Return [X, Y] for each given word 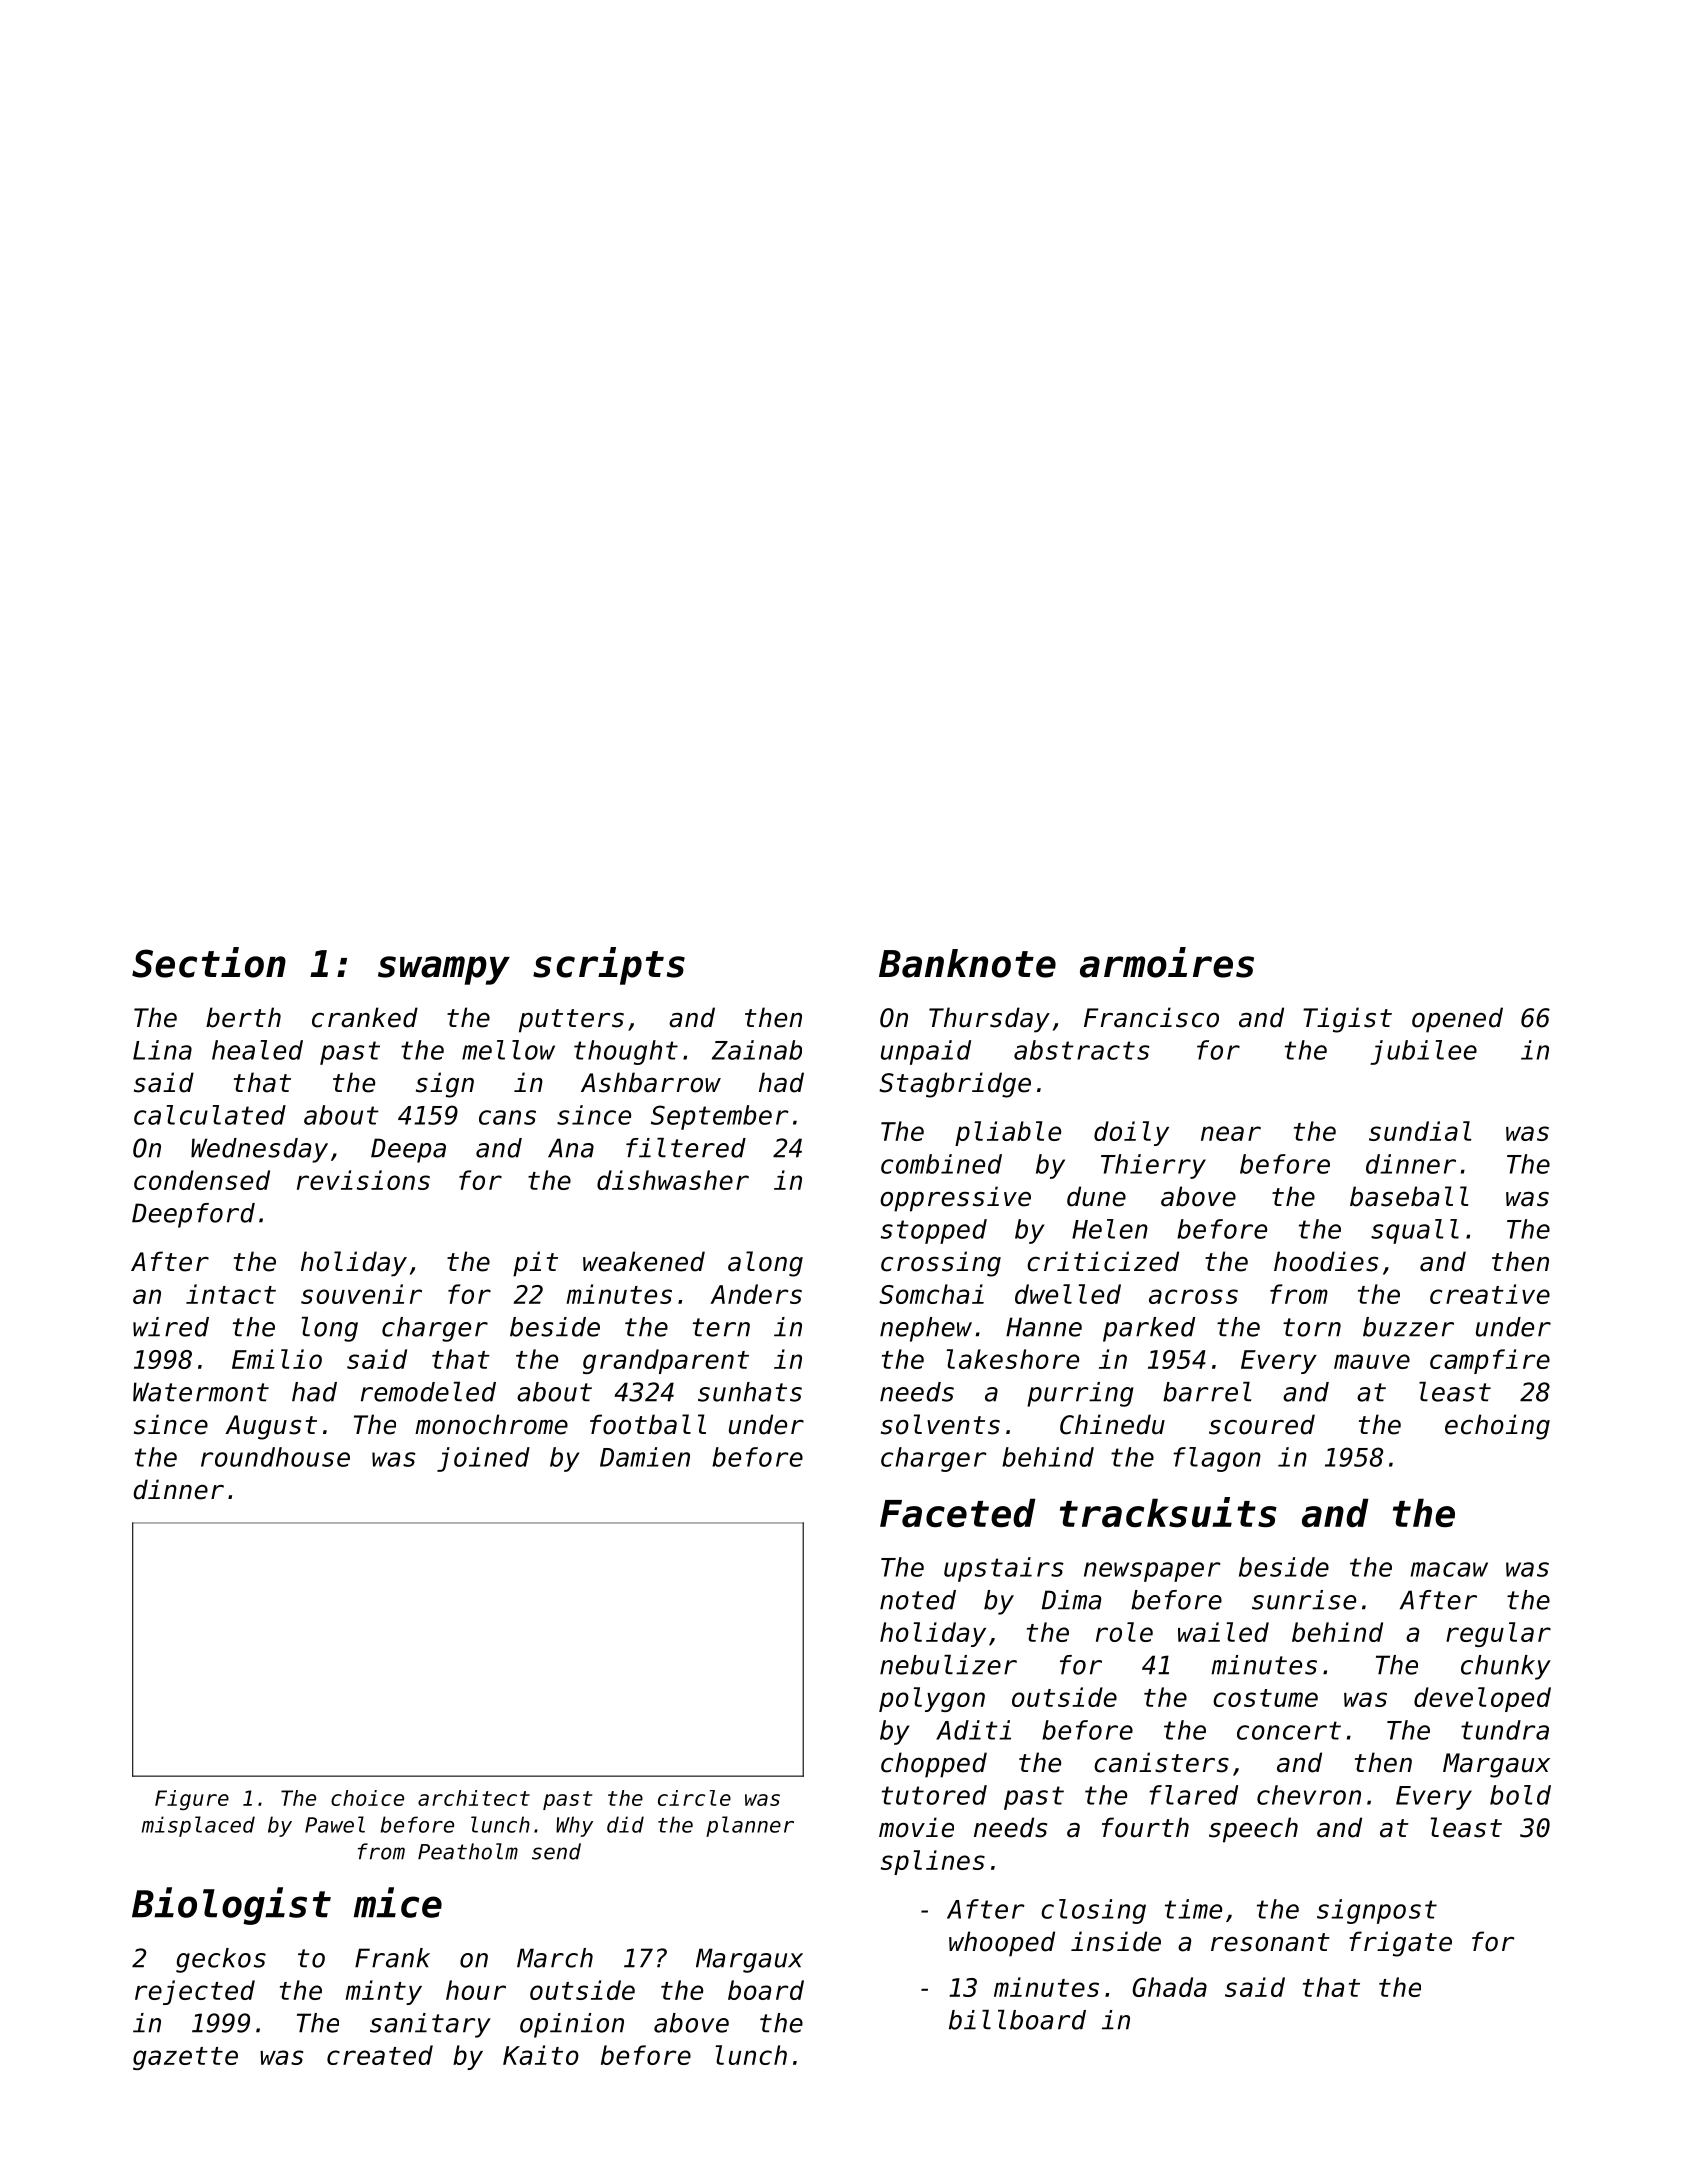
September [720, 1117]
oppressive [955, 1199]
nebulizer [948, 1665]
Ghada [1169, 1987]
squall [1415, 1231]
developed [1482, 1699]
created [380, 2055]
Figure [192, 1800]
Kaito [541, 2055]
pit [535, 1264]
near [1231, 1133]
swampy [444, 970]
